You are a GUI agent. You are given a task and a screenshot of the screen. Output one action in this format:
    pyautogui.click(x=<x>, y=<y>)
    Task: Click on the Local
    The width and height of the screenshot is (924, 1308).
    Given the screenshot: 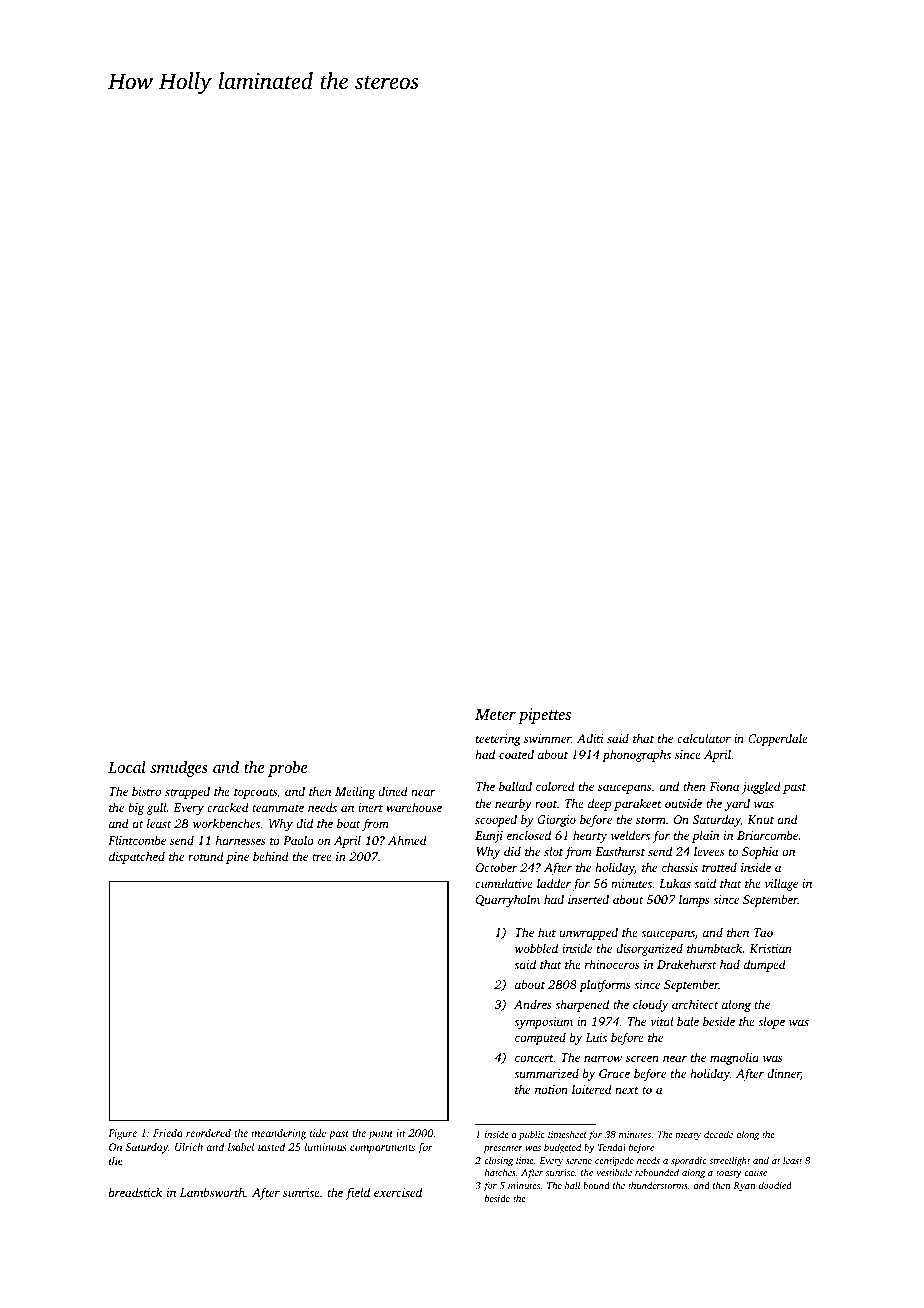 What is the action you would take?
    pyautogui.click(x=127, y=767)
